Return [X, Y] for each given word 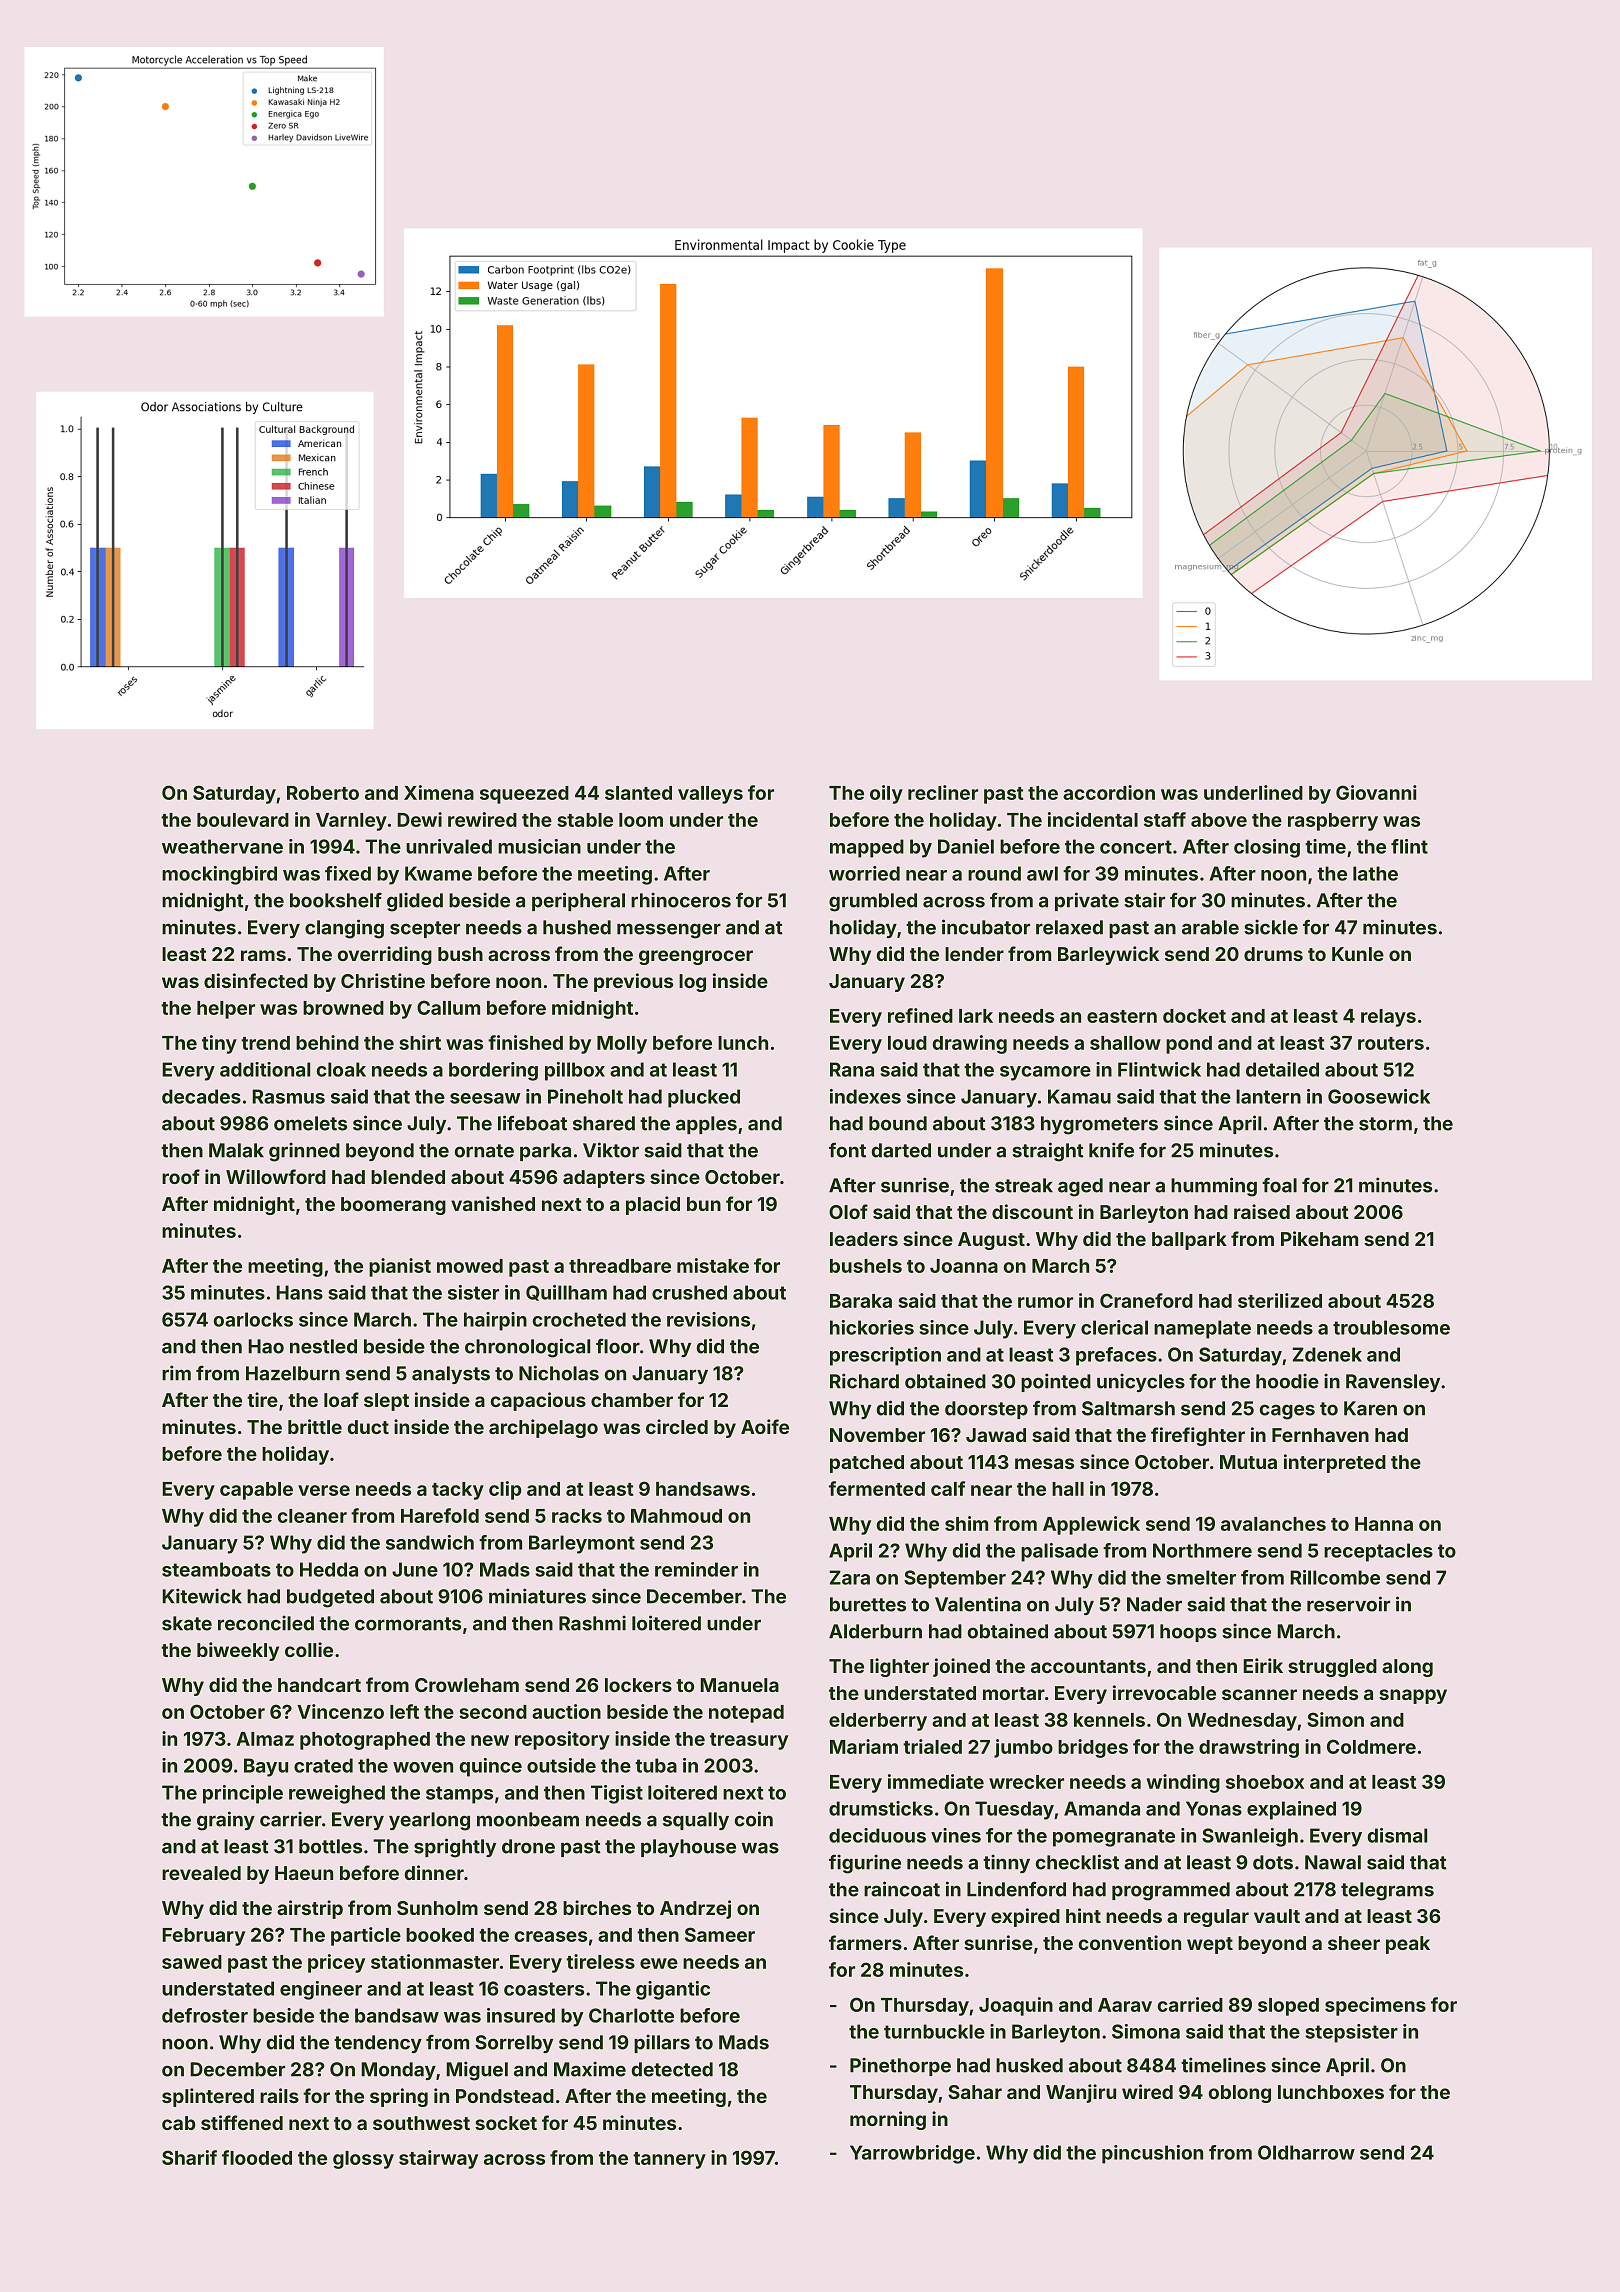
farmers [865, 1942]
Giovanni [1376, 792]
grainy [226, 1821]
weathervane [222, 846]
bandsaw [397, 2015]
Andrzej [695, 1909]
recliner [943, 792]
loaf [341, 1399]
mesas [1044, 1463]
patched [867, 1464]
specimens [1375, 2006]
